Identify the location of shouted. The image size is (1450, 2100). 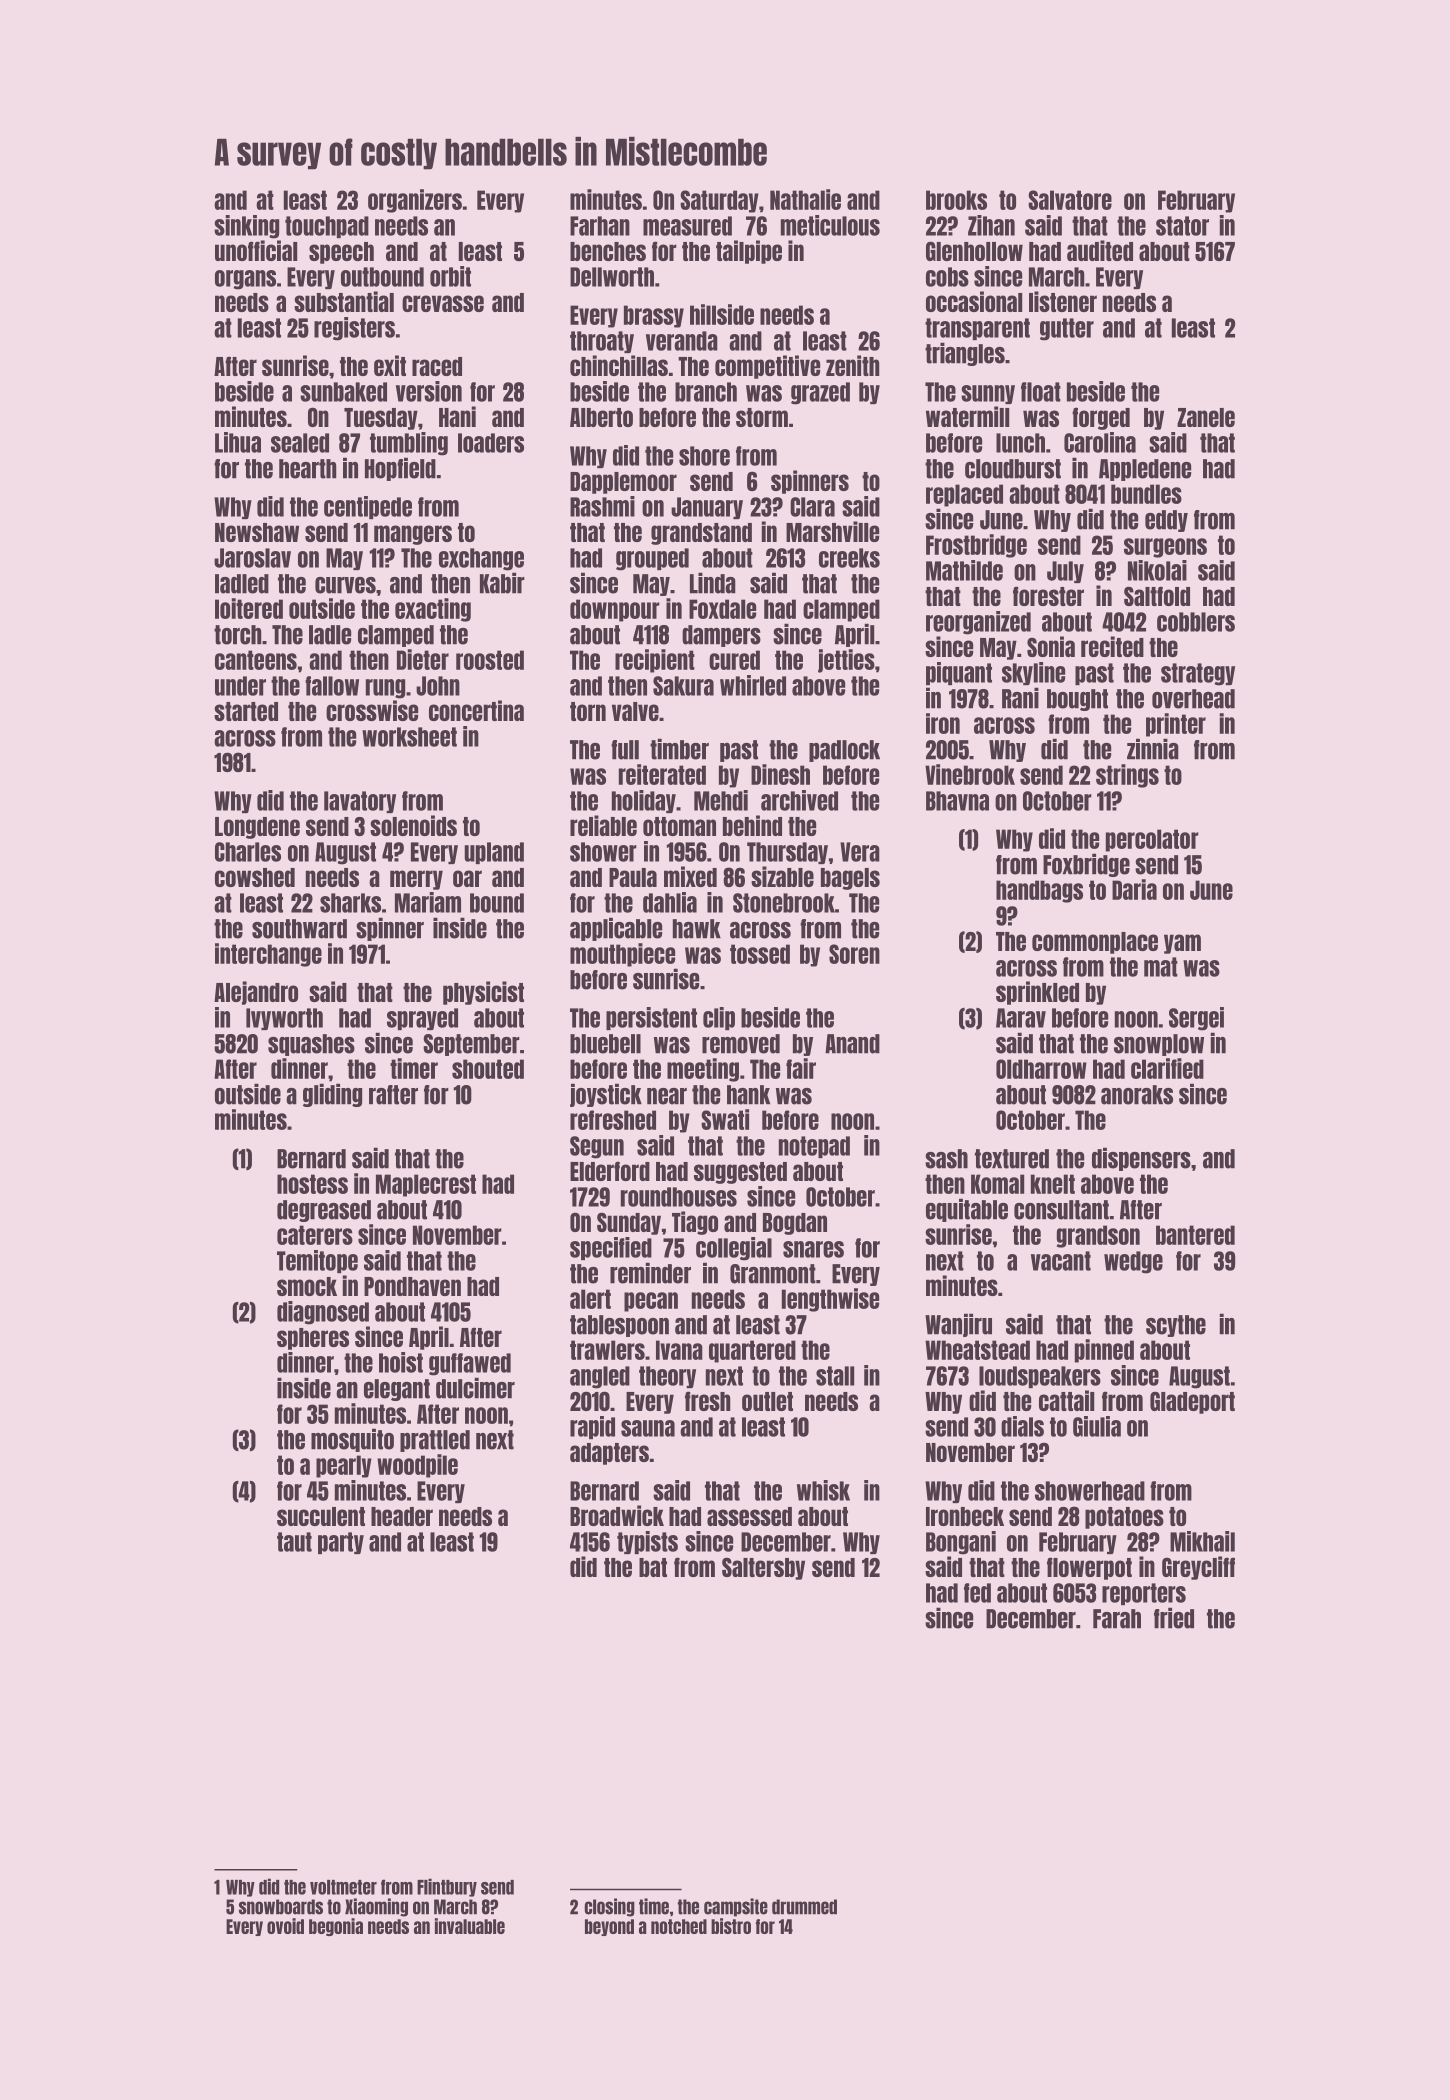
(488, 1069).
